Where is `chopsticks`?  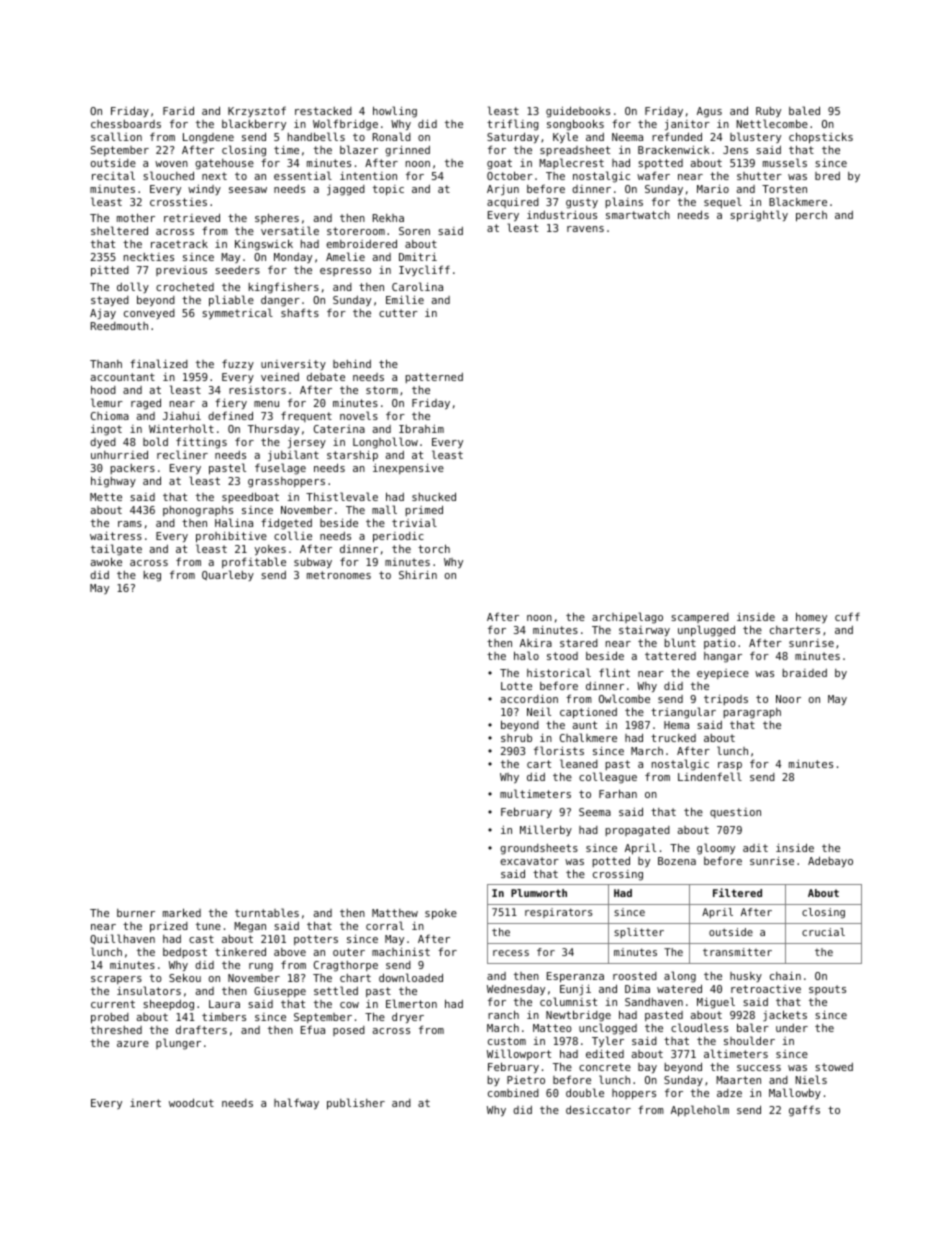
chopsticks is located at coordinates (821, 138).
